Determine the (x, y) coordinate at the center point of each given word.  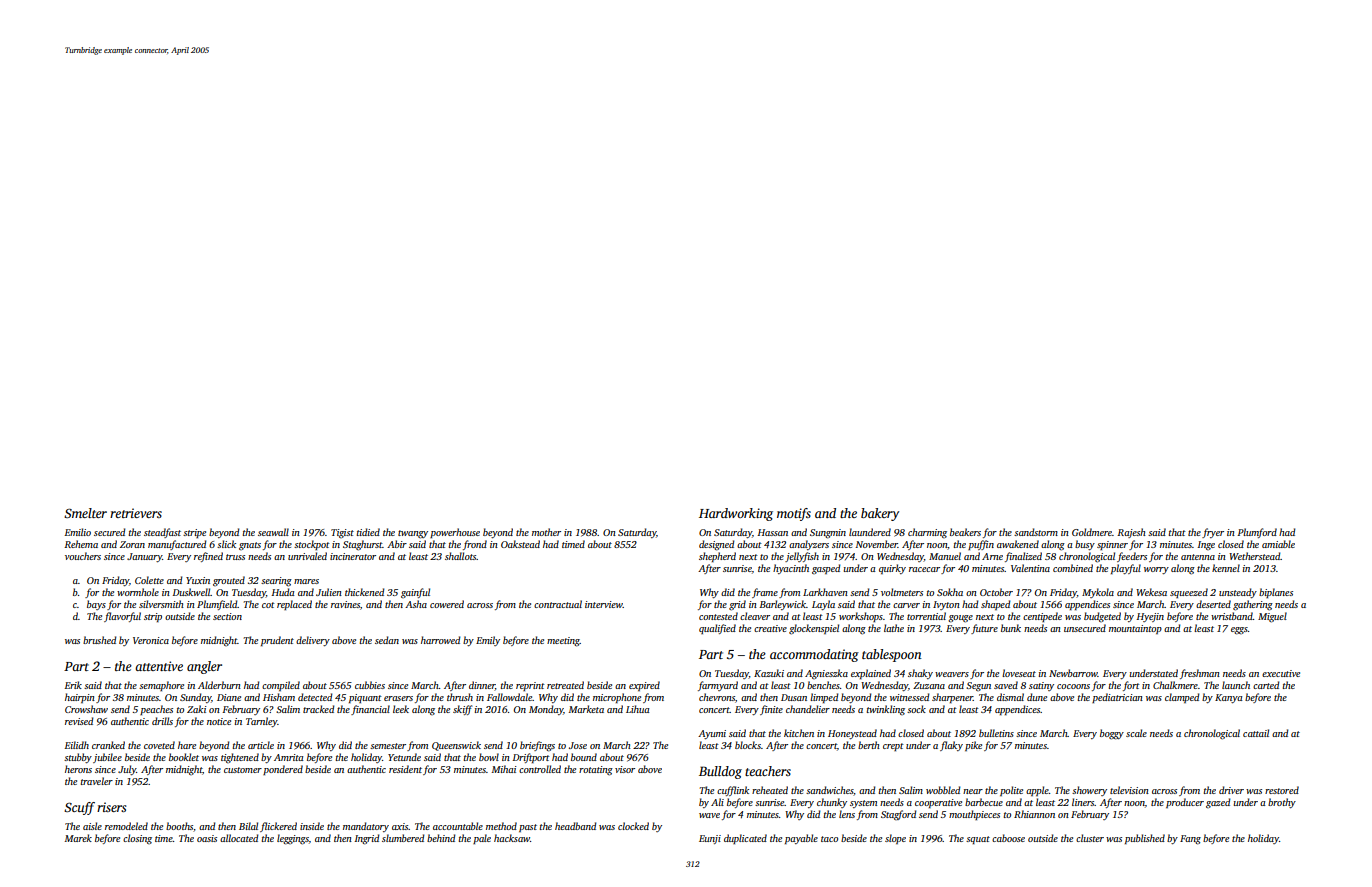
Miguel (1272, 617)
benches (823, 685)
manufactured (177, 545)
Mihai (504, 769)
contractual (558, 604)
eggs (1239, 631)
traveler (97, 781)
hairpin (80, 698)
